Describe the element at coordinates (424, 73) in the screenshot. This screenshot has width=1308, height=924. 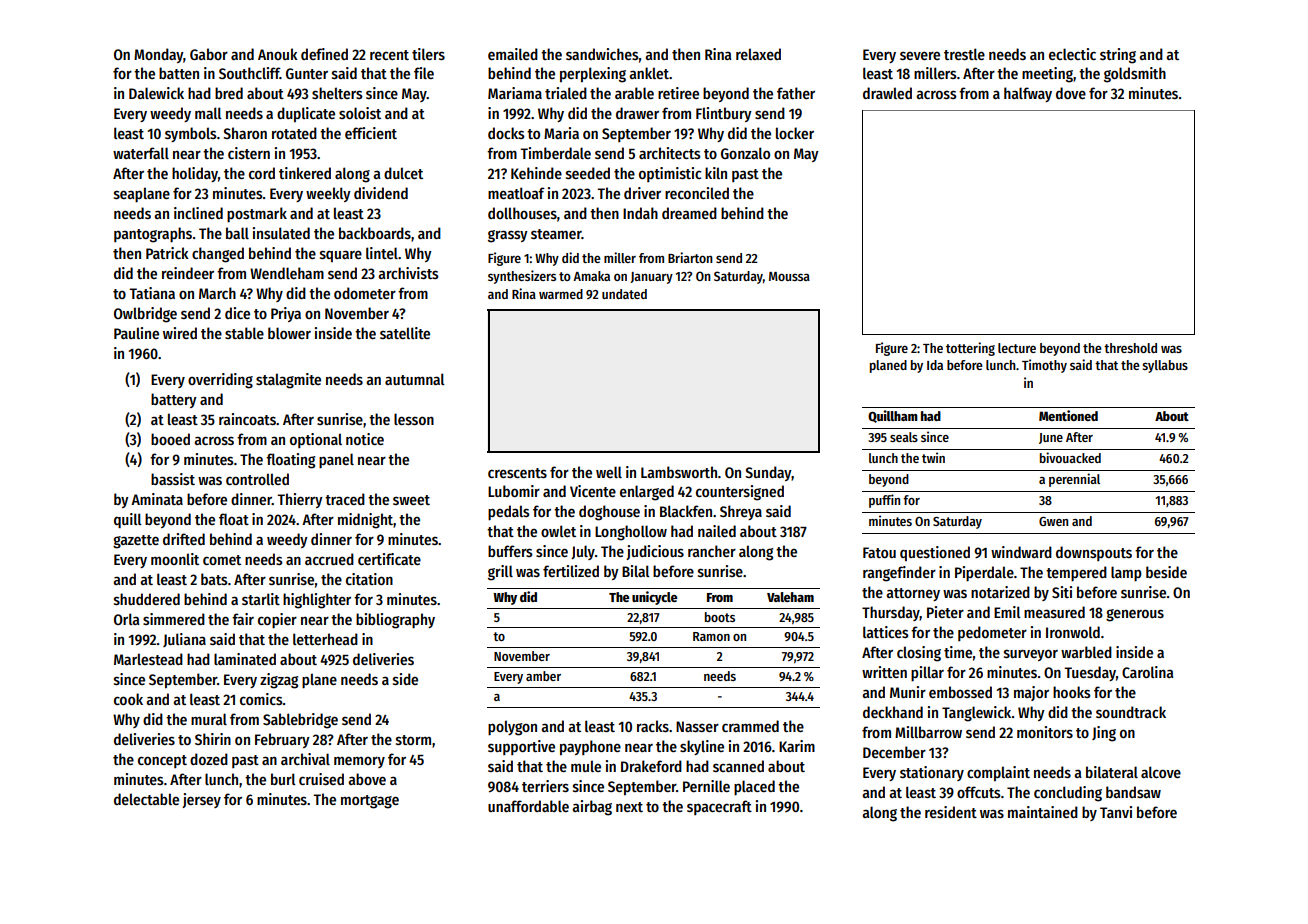
I see `file` at that location.
